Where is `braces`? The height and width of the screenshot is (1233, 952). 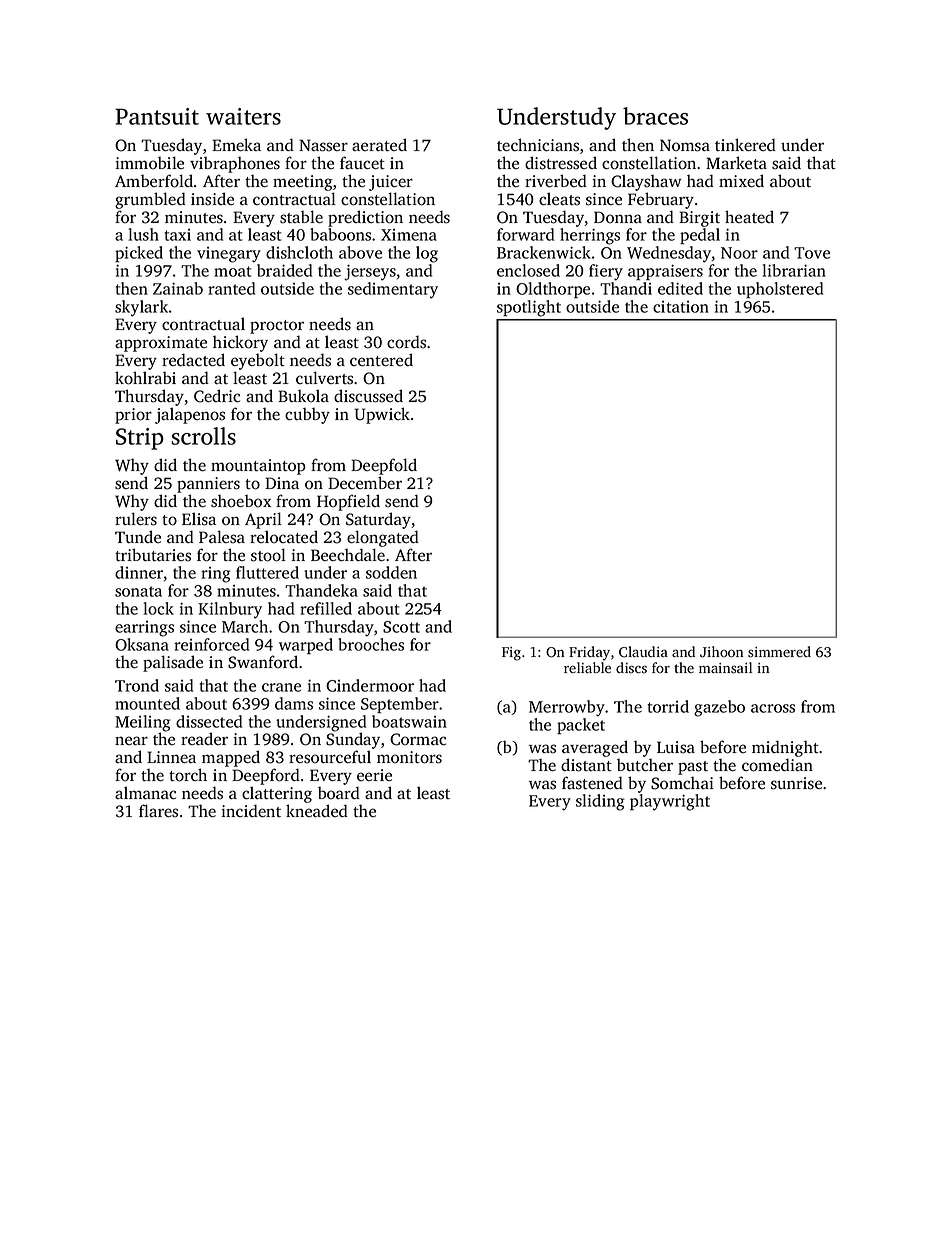
braces is located at coordinates (655, 116).
